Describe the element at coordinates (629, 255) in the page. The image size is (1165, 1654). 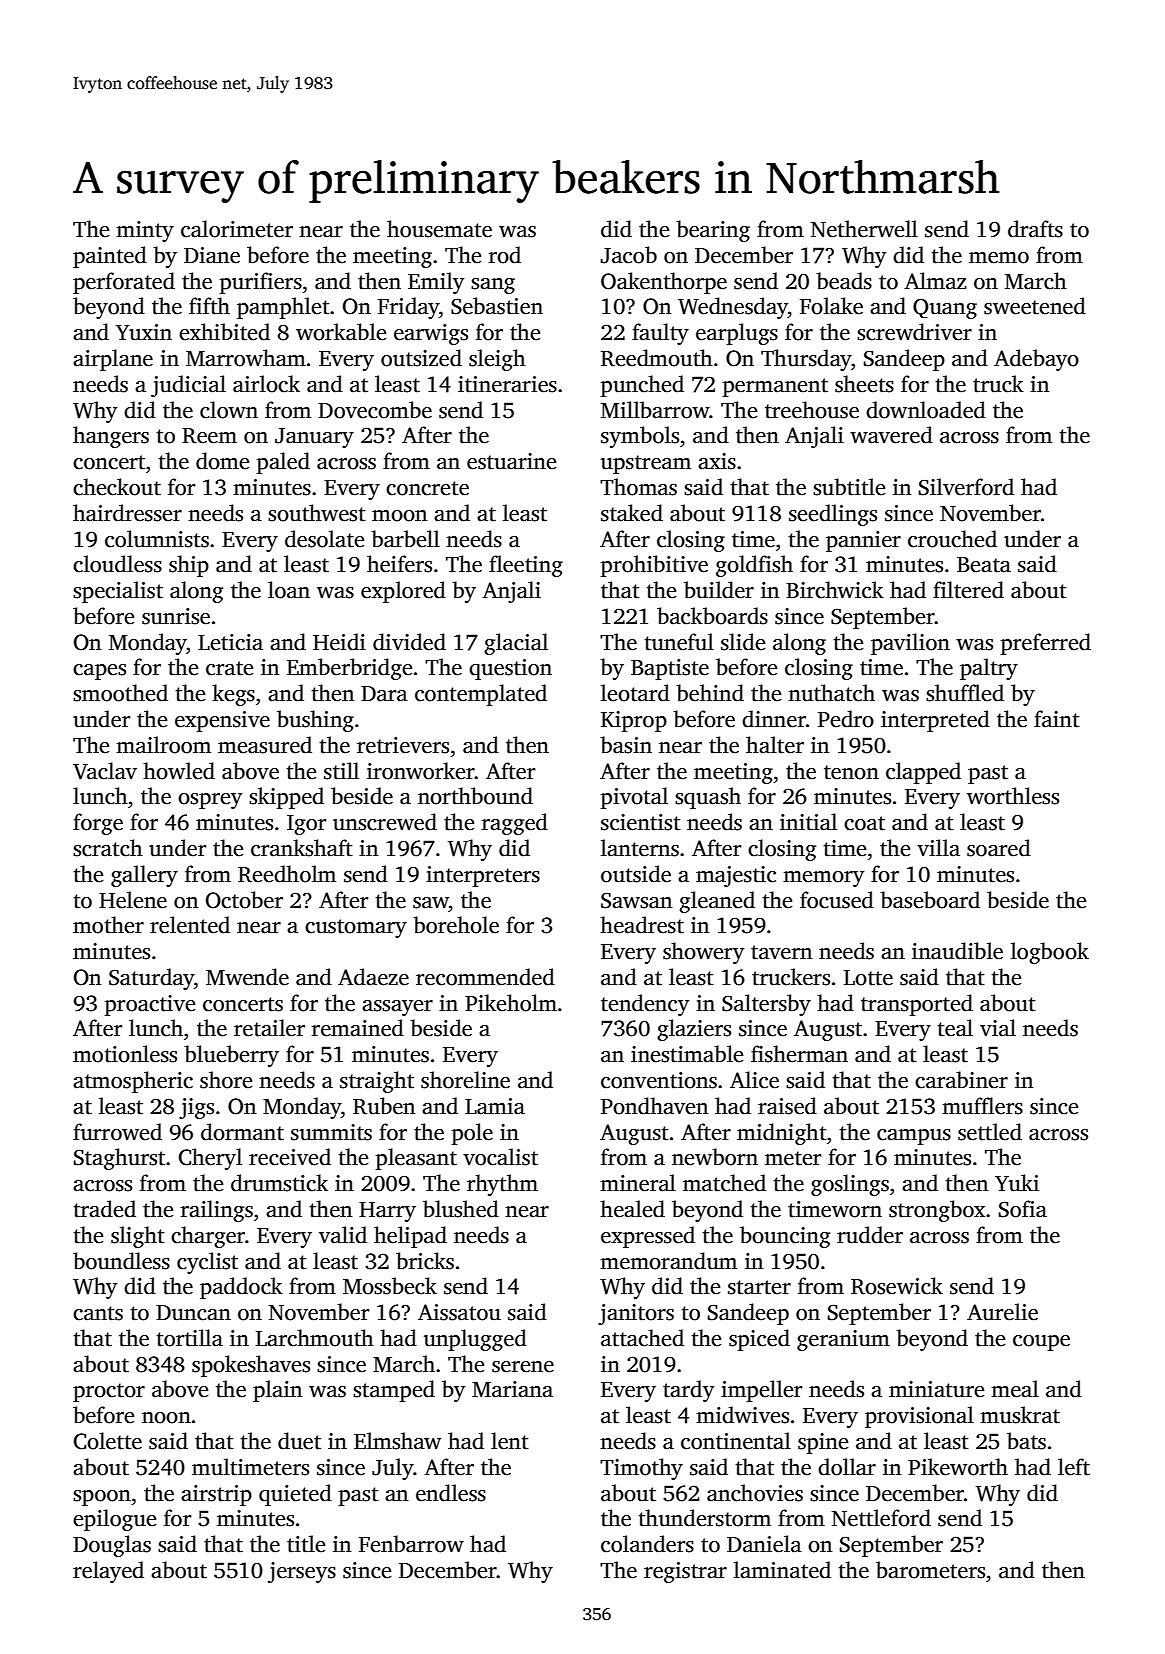
I see `Jacob` at that location.
